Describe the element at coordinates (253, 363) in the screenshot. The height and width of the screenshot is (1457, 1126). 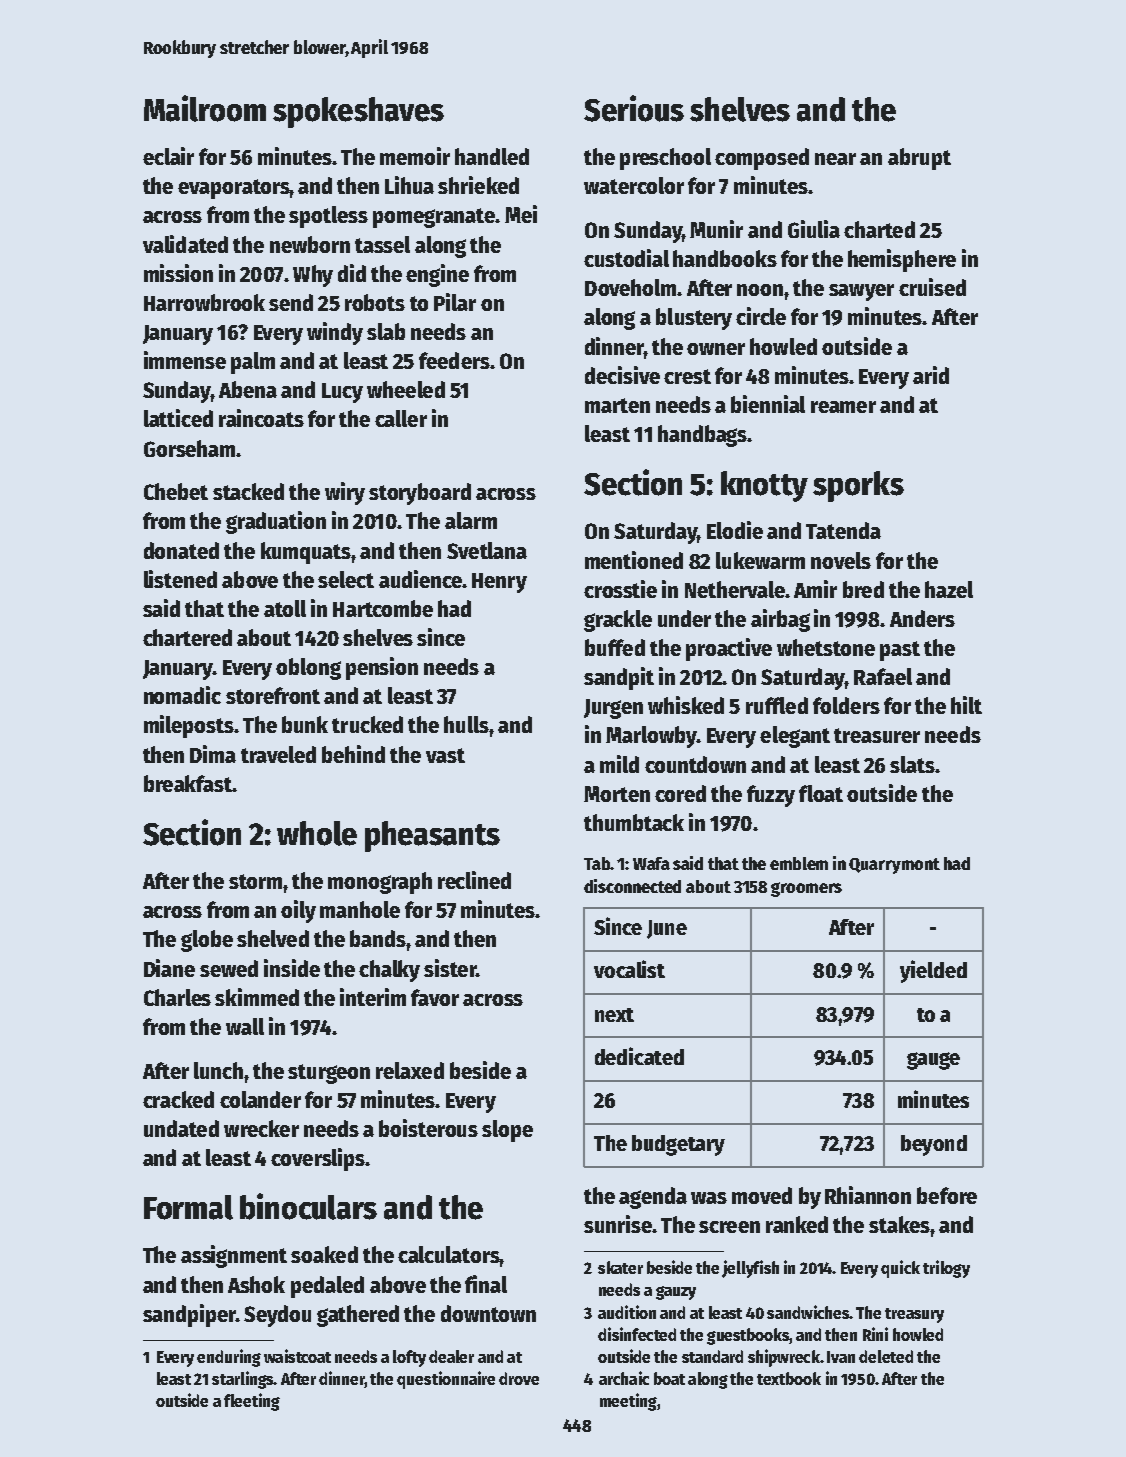
I see `palm` at that location.
